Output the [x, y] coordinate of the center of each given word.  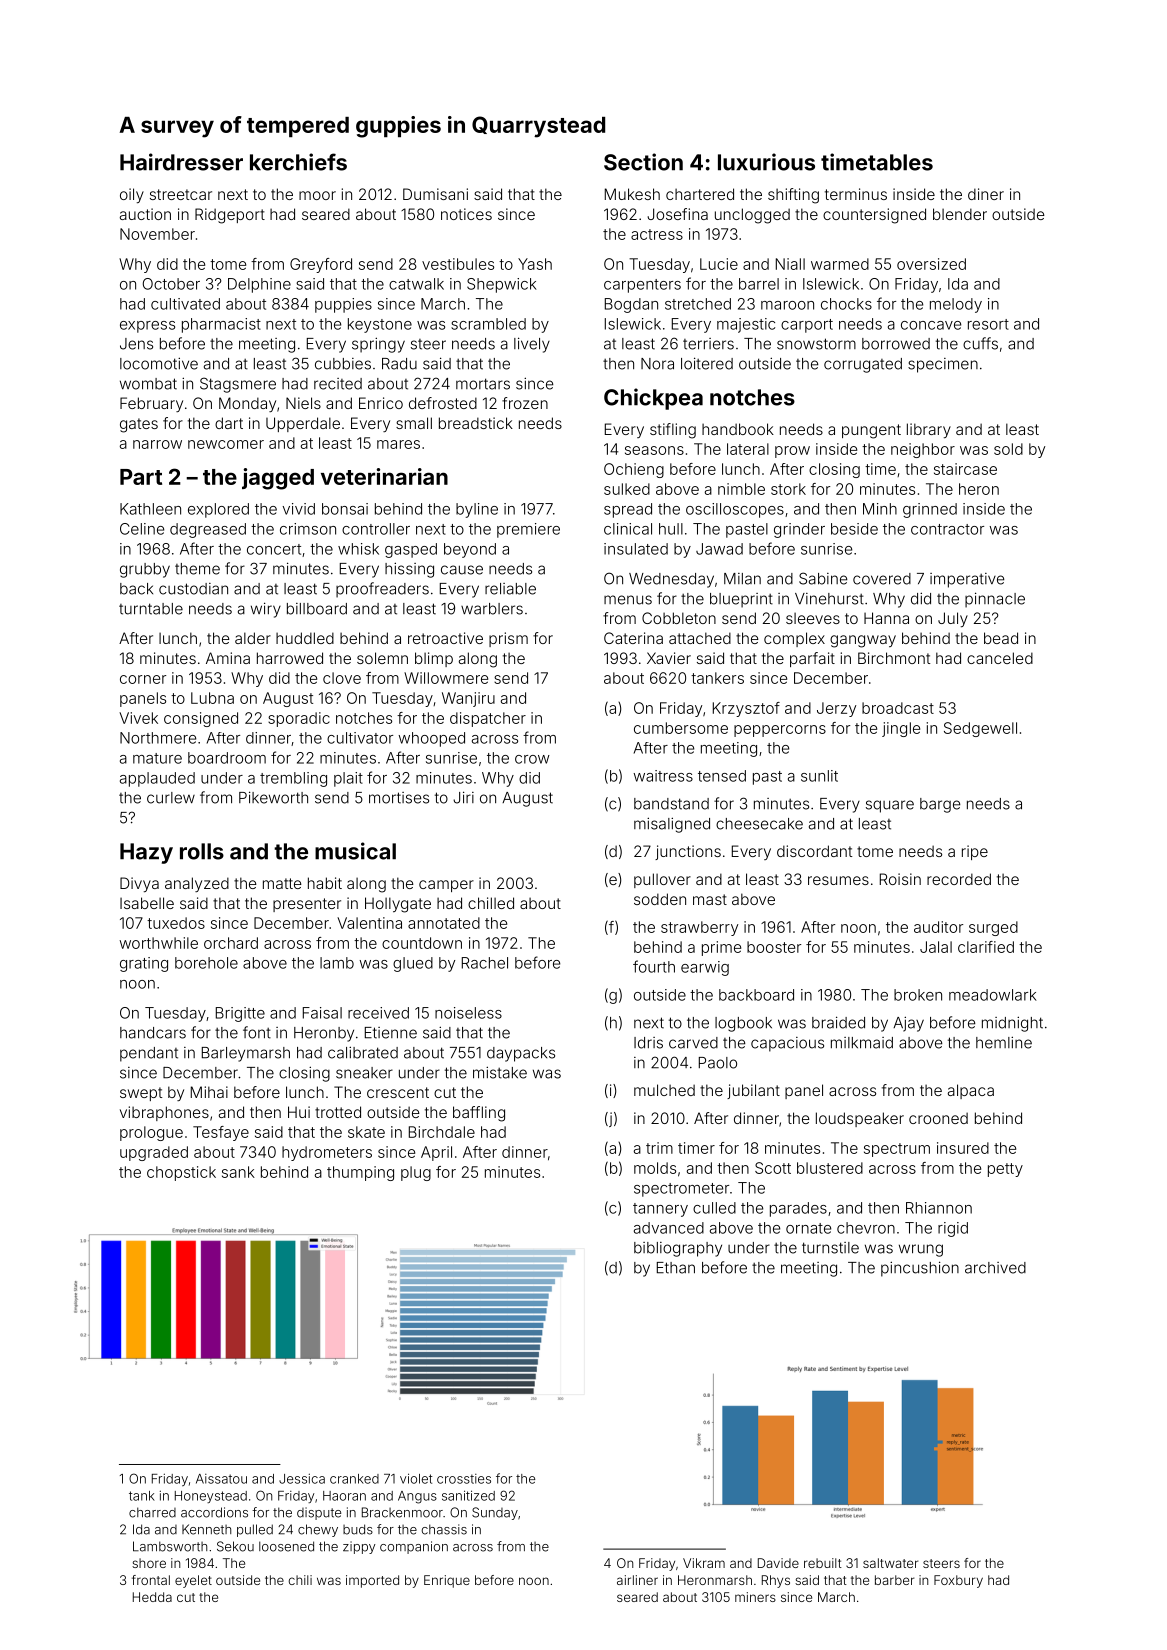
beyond [470, 550]
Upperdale [303, 424]
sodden [660, 899]
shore [149, 1563]
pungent [871, 431]
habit [325, 883]
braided [838, 1022]
